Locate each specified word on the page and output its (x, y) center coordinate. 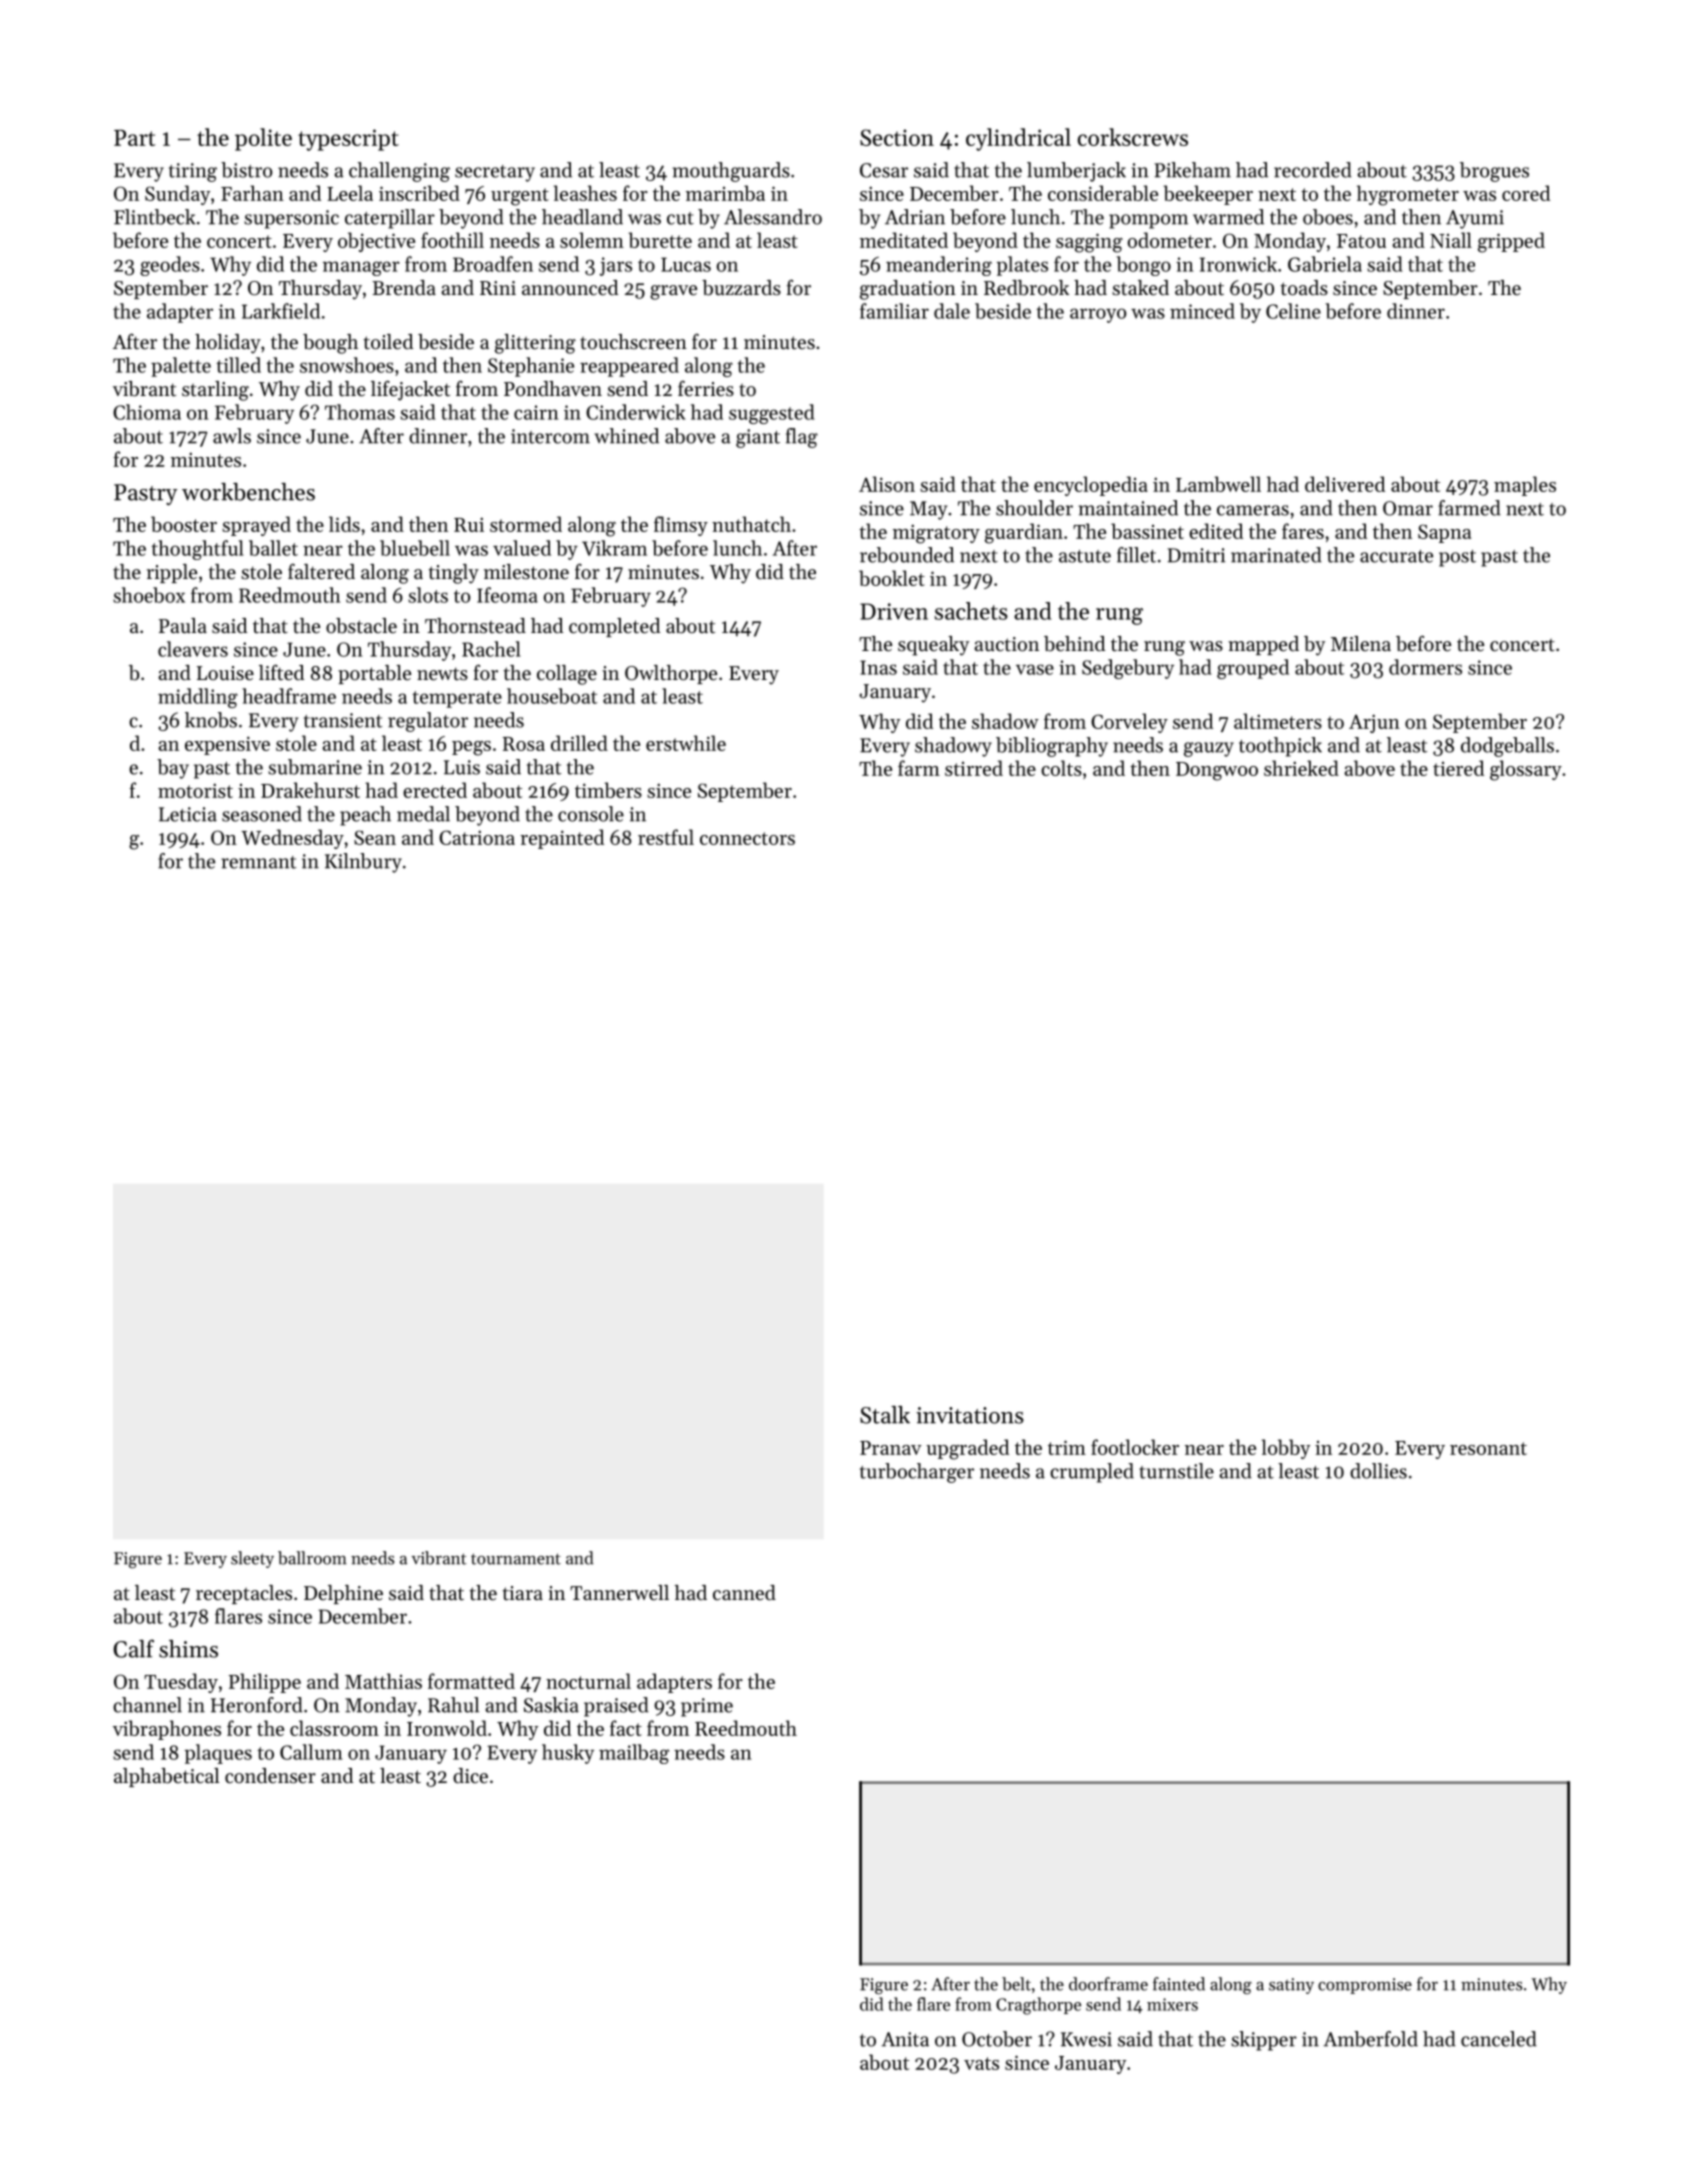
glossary (1526, 770)
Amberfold (1370, 2039)
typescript (348, 140)
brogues (1494, 172)
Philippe (265, 1683)
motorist (195, 790)
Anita (905, 2039)
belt (1016, 1984)
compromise (1365, 1986)
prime (707, 1707)
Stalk (885, 1415)
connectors (747, 838)
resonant (1488, 1448)
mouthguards (731, 172)
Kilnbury (363, 863)
